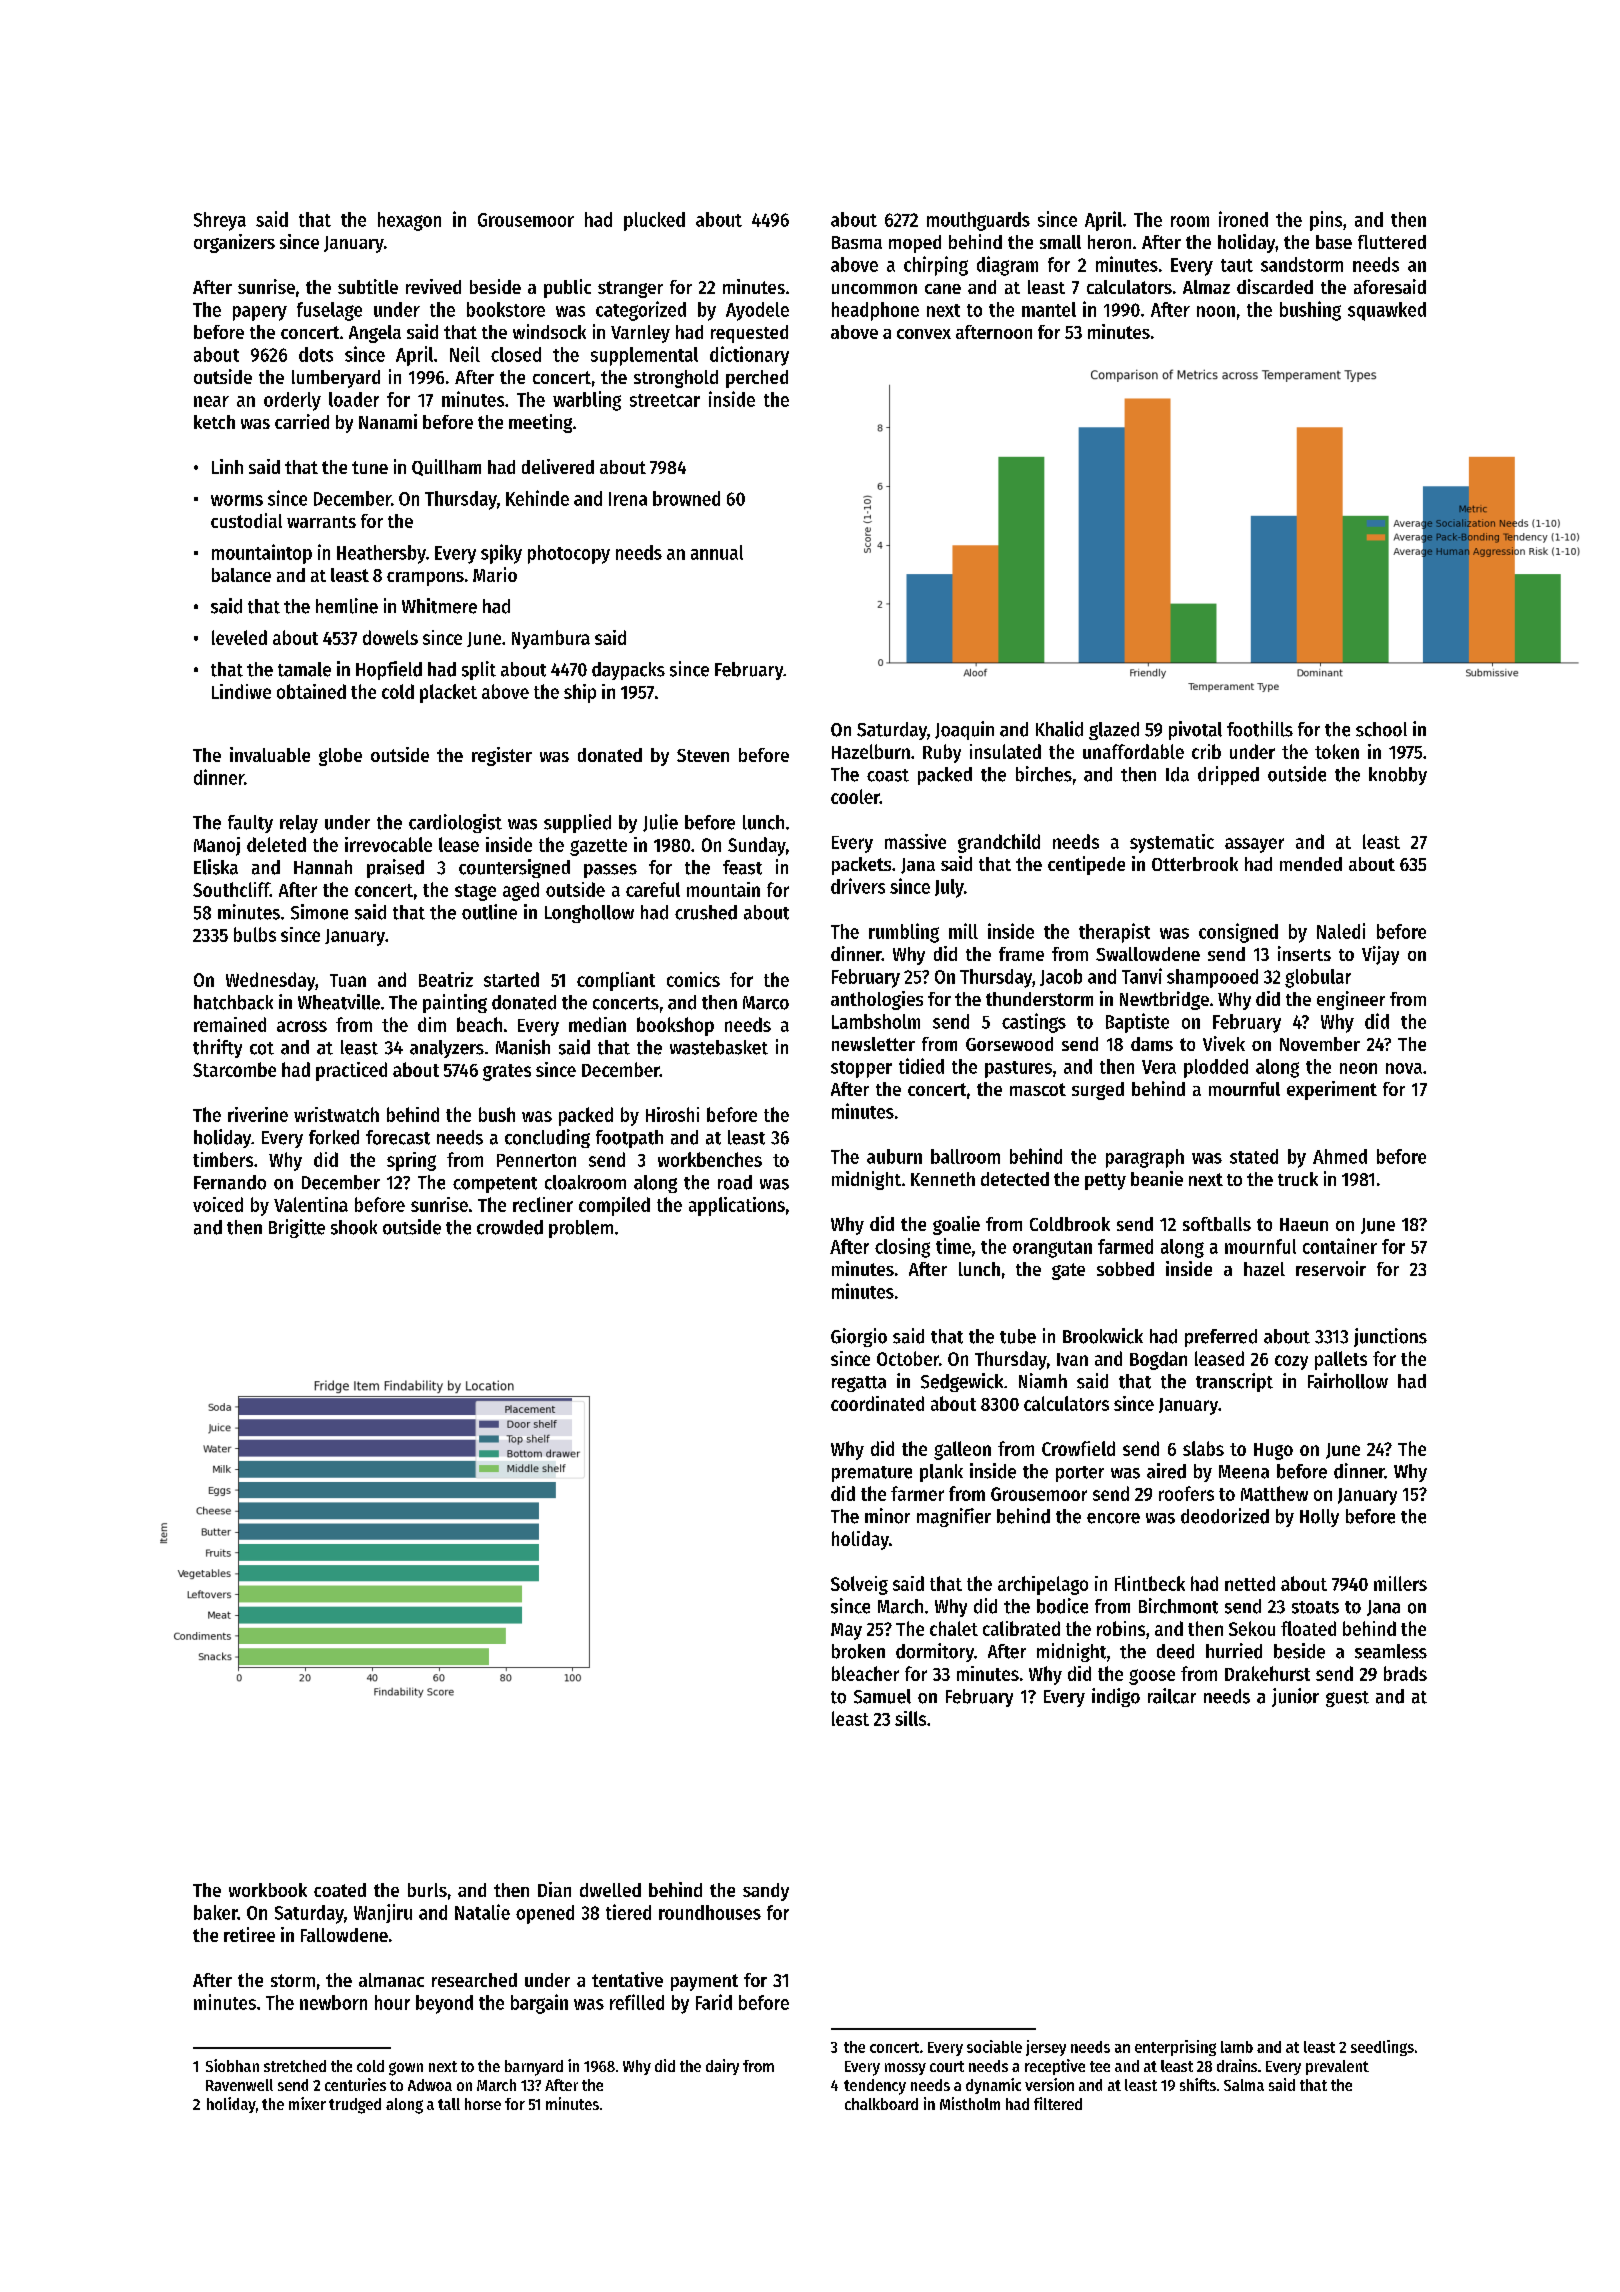 Image resolution: width=1620 pixels, height=2292 pixels. I want to click on Basma, so click(857, 242).
